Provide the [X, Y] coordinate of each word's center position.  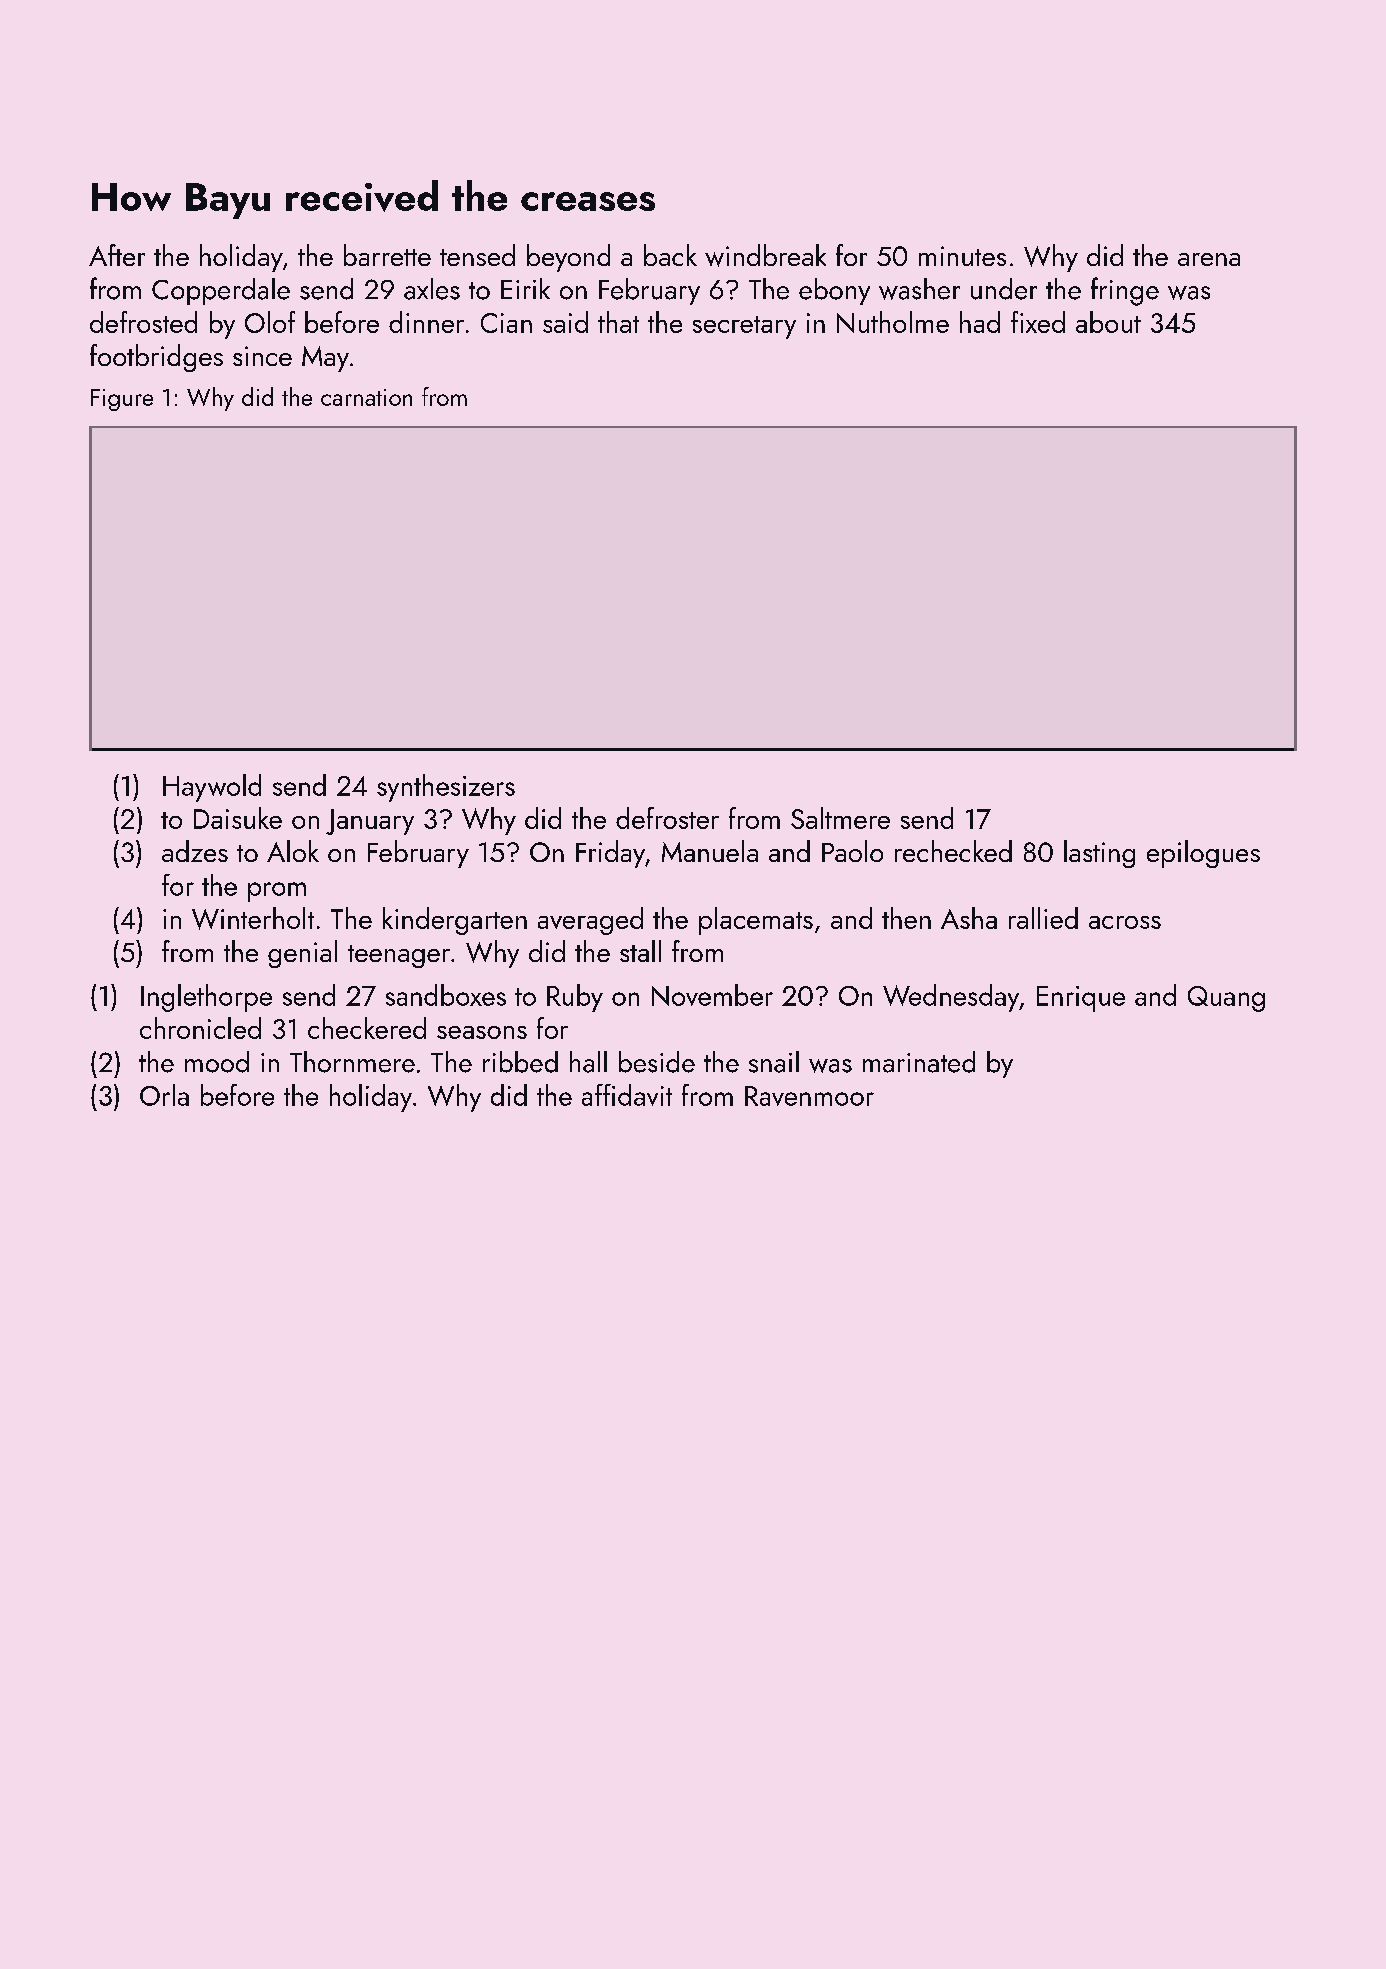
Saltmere [840, 818]
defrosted [143, 322]
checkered [367, 1028]
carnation [366, 397]
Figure [122, 400]
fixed [1038, 322]
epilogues [1203, 854]
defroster [667, 818]
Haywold [212, 788]
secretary [744, 327]
